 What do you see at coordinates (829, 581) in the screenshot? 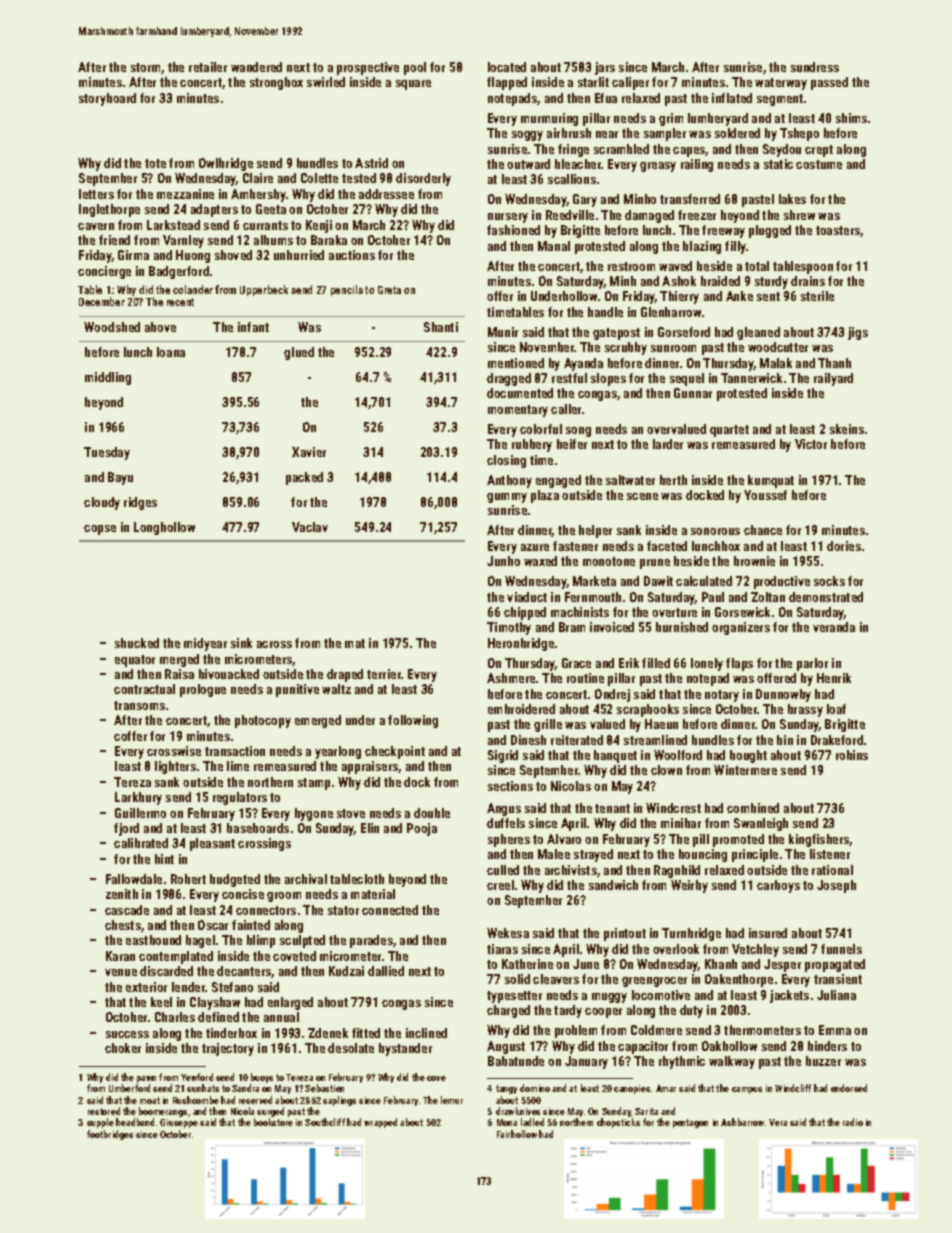
I see `socks` at bounding box center [829, 581].
